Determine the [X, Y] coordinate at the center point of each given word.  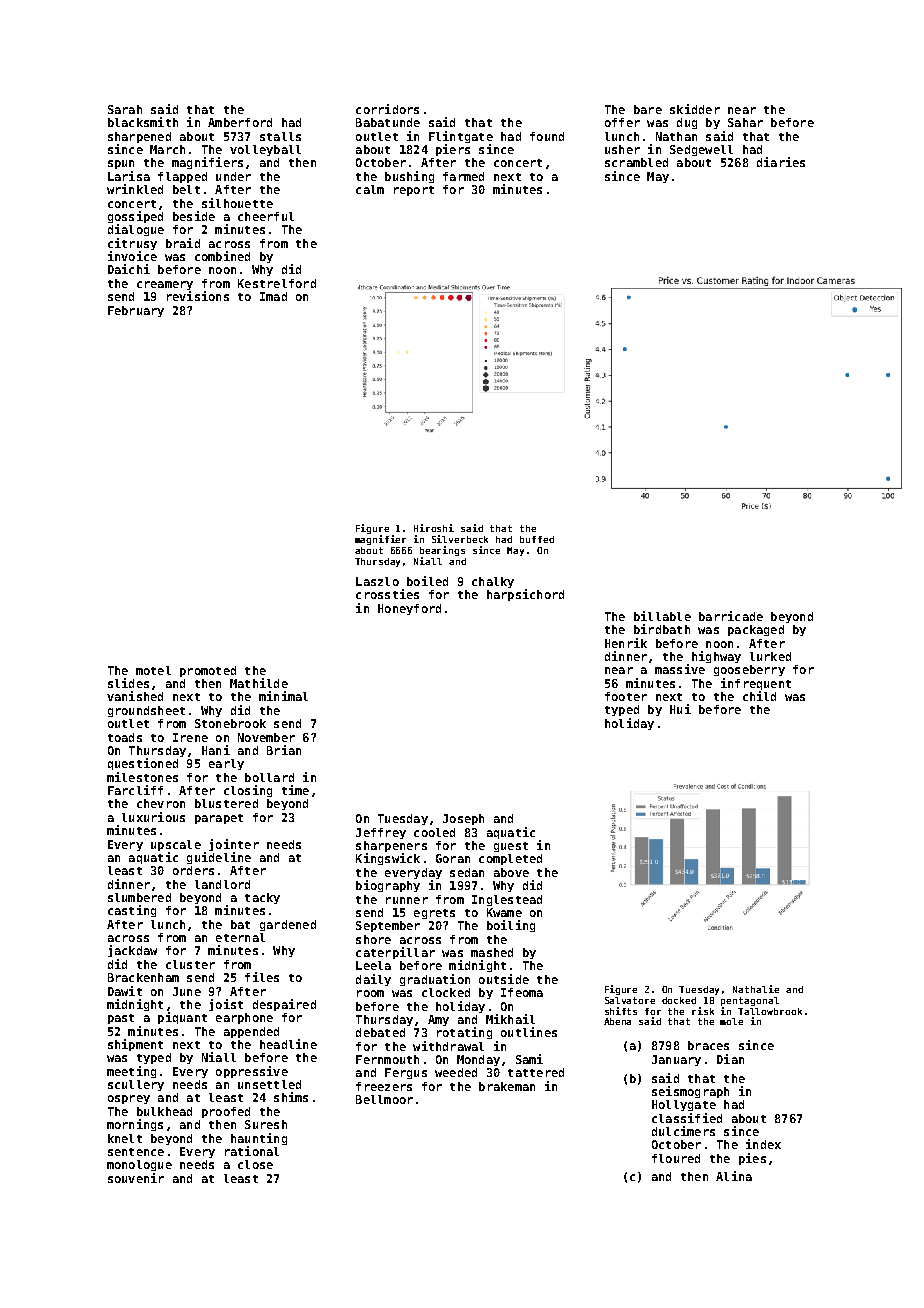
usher [622, 149]
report [414, 191]
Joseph [463, 819]
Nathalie [756, 989]
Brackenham [143, 977]
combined [222, 256]
